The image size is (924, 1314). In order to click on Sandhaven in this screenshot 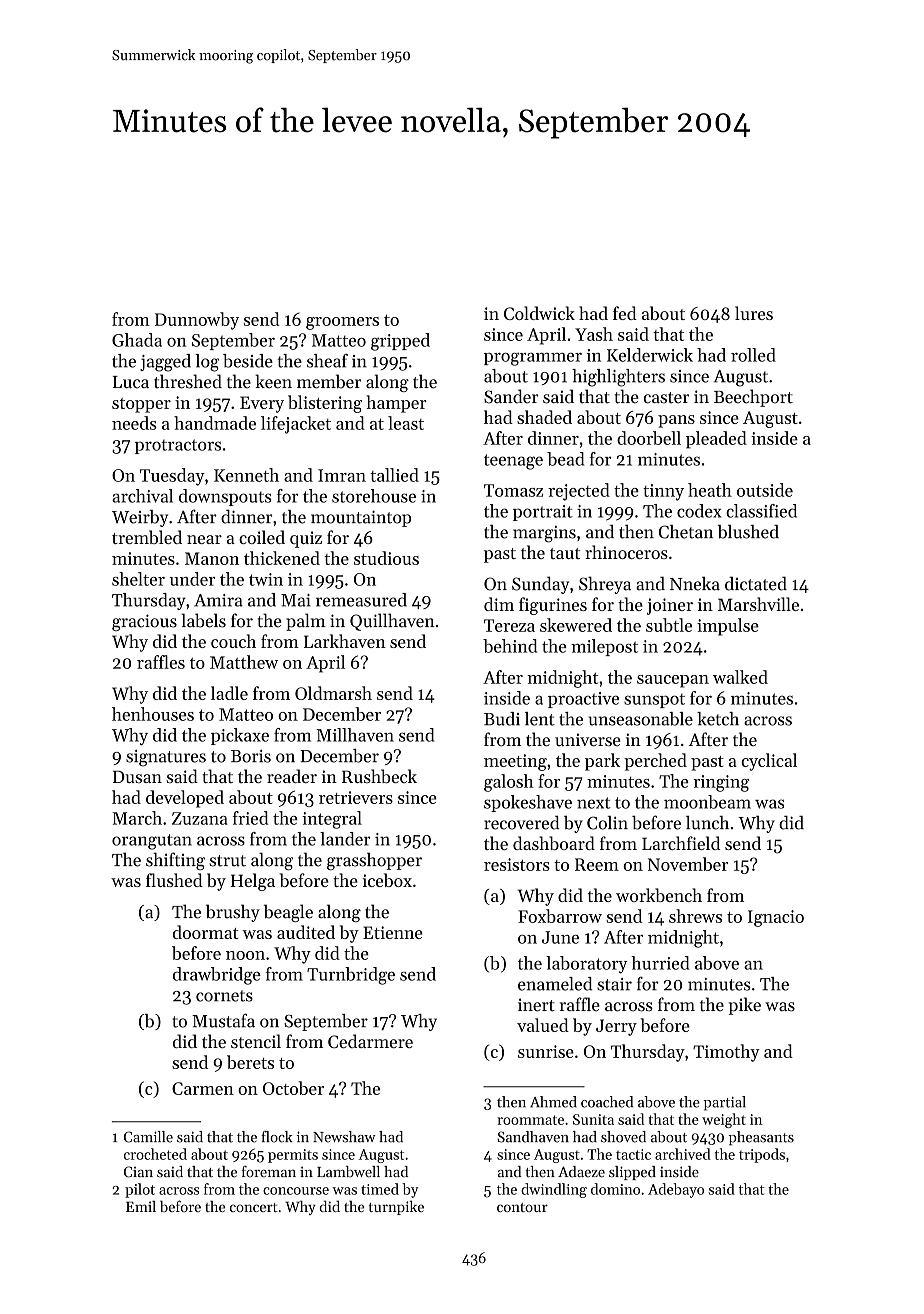, I will do `click(533, 1137)`.
